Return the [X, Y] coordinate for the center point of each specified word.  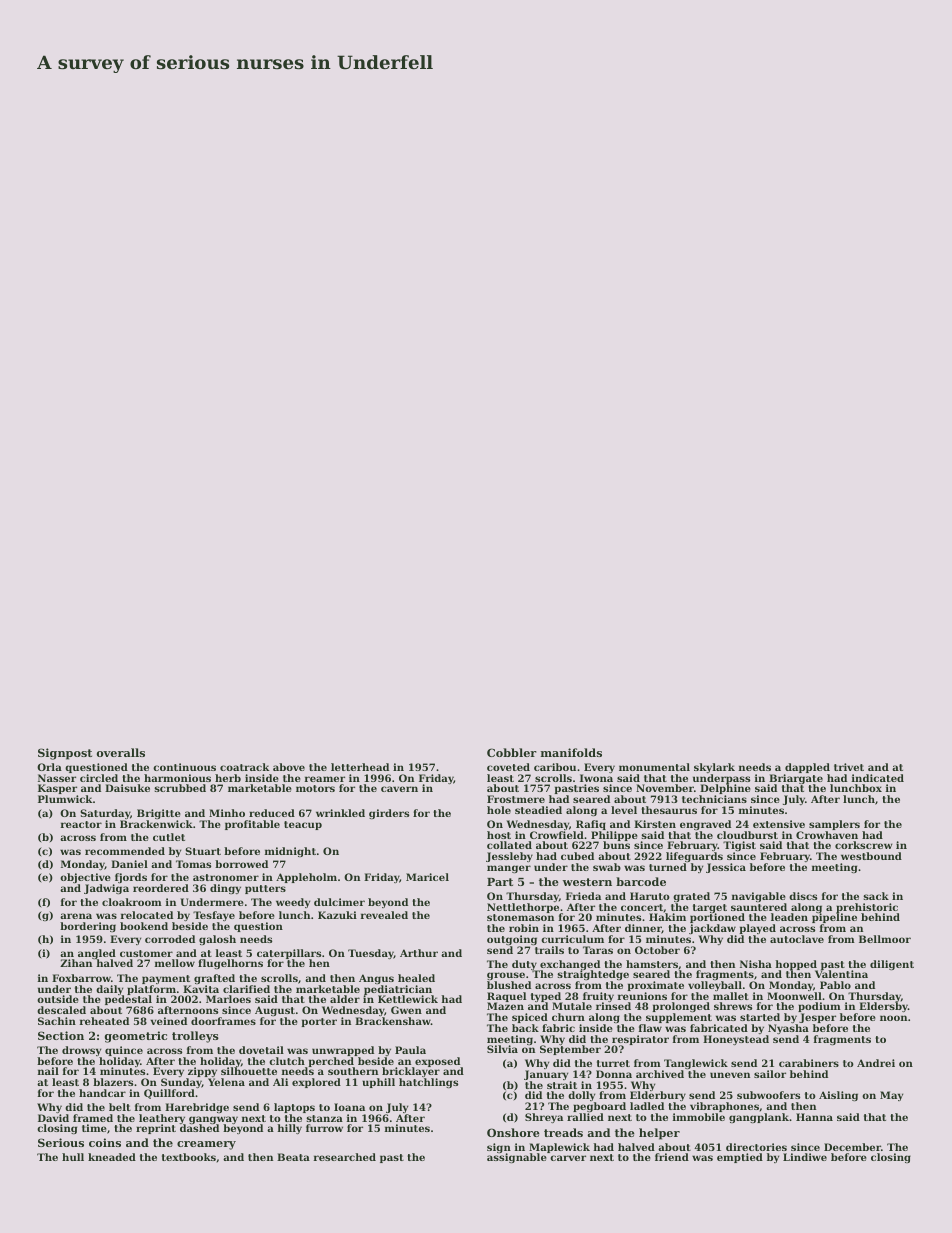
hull [73, 1157]
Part [500, 882]
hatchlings [428, 1083]
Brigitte [159, 814]
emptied [740, 1158]
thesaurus [669, 810]
